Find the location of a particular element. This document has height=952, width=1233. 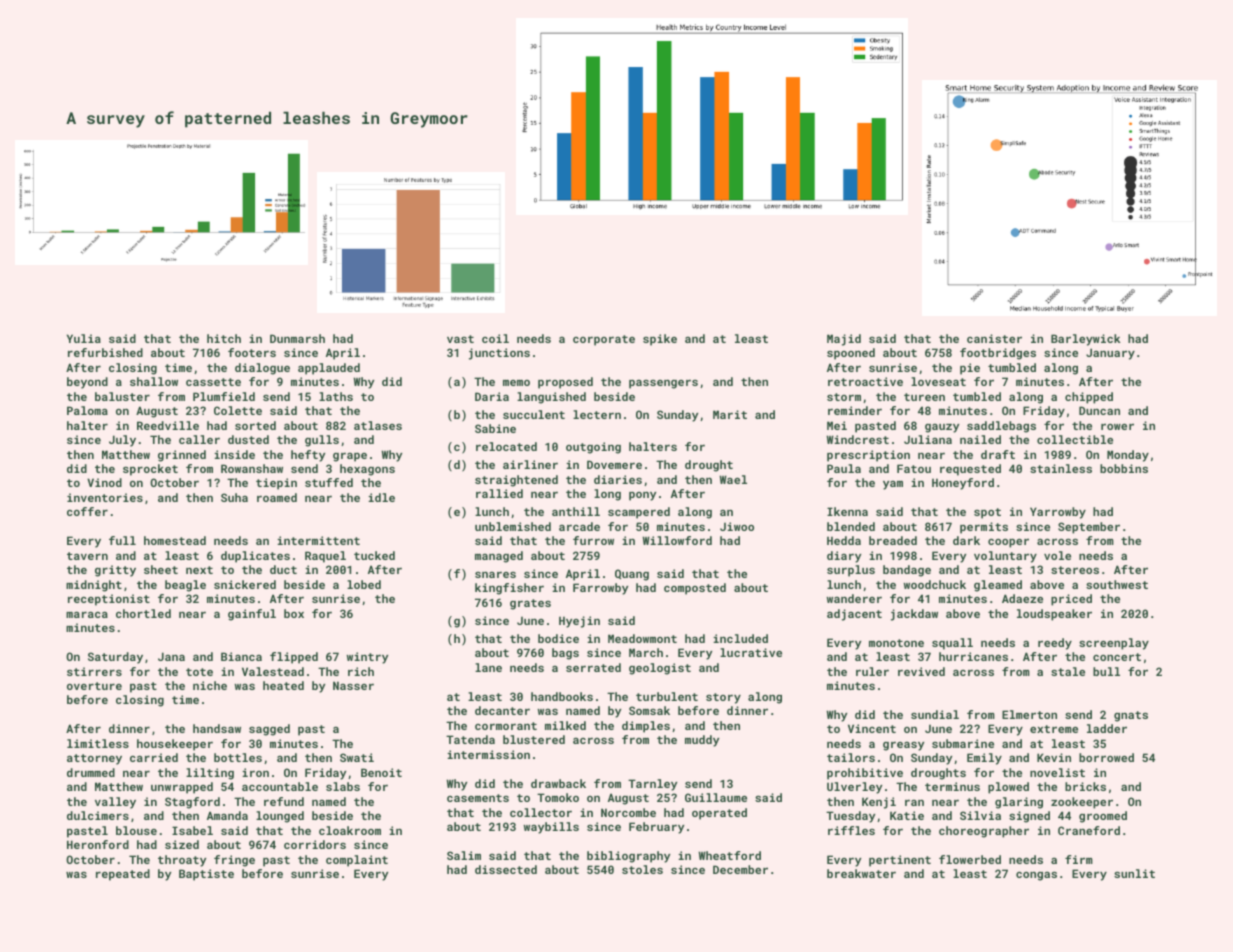

bibliography is located at coordinates (628, 857).
